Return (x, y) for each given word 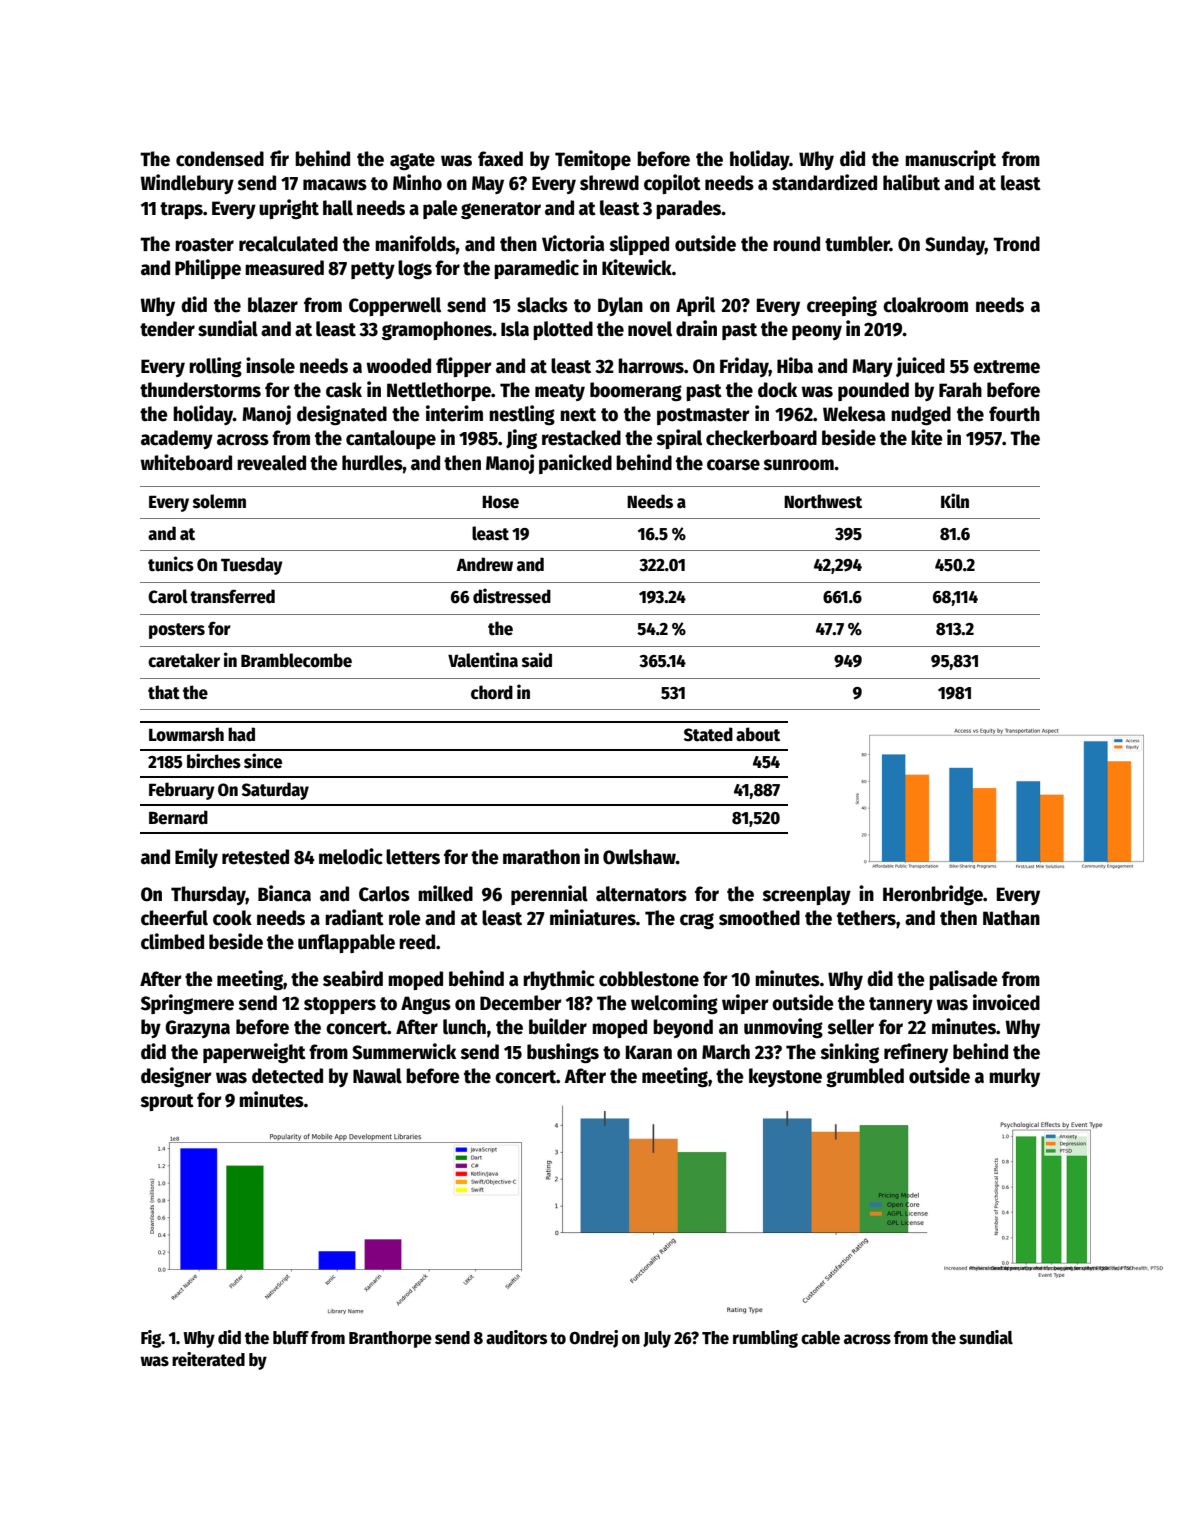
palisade (963, 980)
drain (696, 328)
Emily (196, 858)
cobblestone (649, 979)
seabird (353, 978)
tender (167, 329)
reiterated (208, 1359)
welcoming (674, 1004)
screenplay (806, 895)
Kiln (955, 501)
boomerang (636, 391)
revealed (271, 463)
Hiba (795, 365)
